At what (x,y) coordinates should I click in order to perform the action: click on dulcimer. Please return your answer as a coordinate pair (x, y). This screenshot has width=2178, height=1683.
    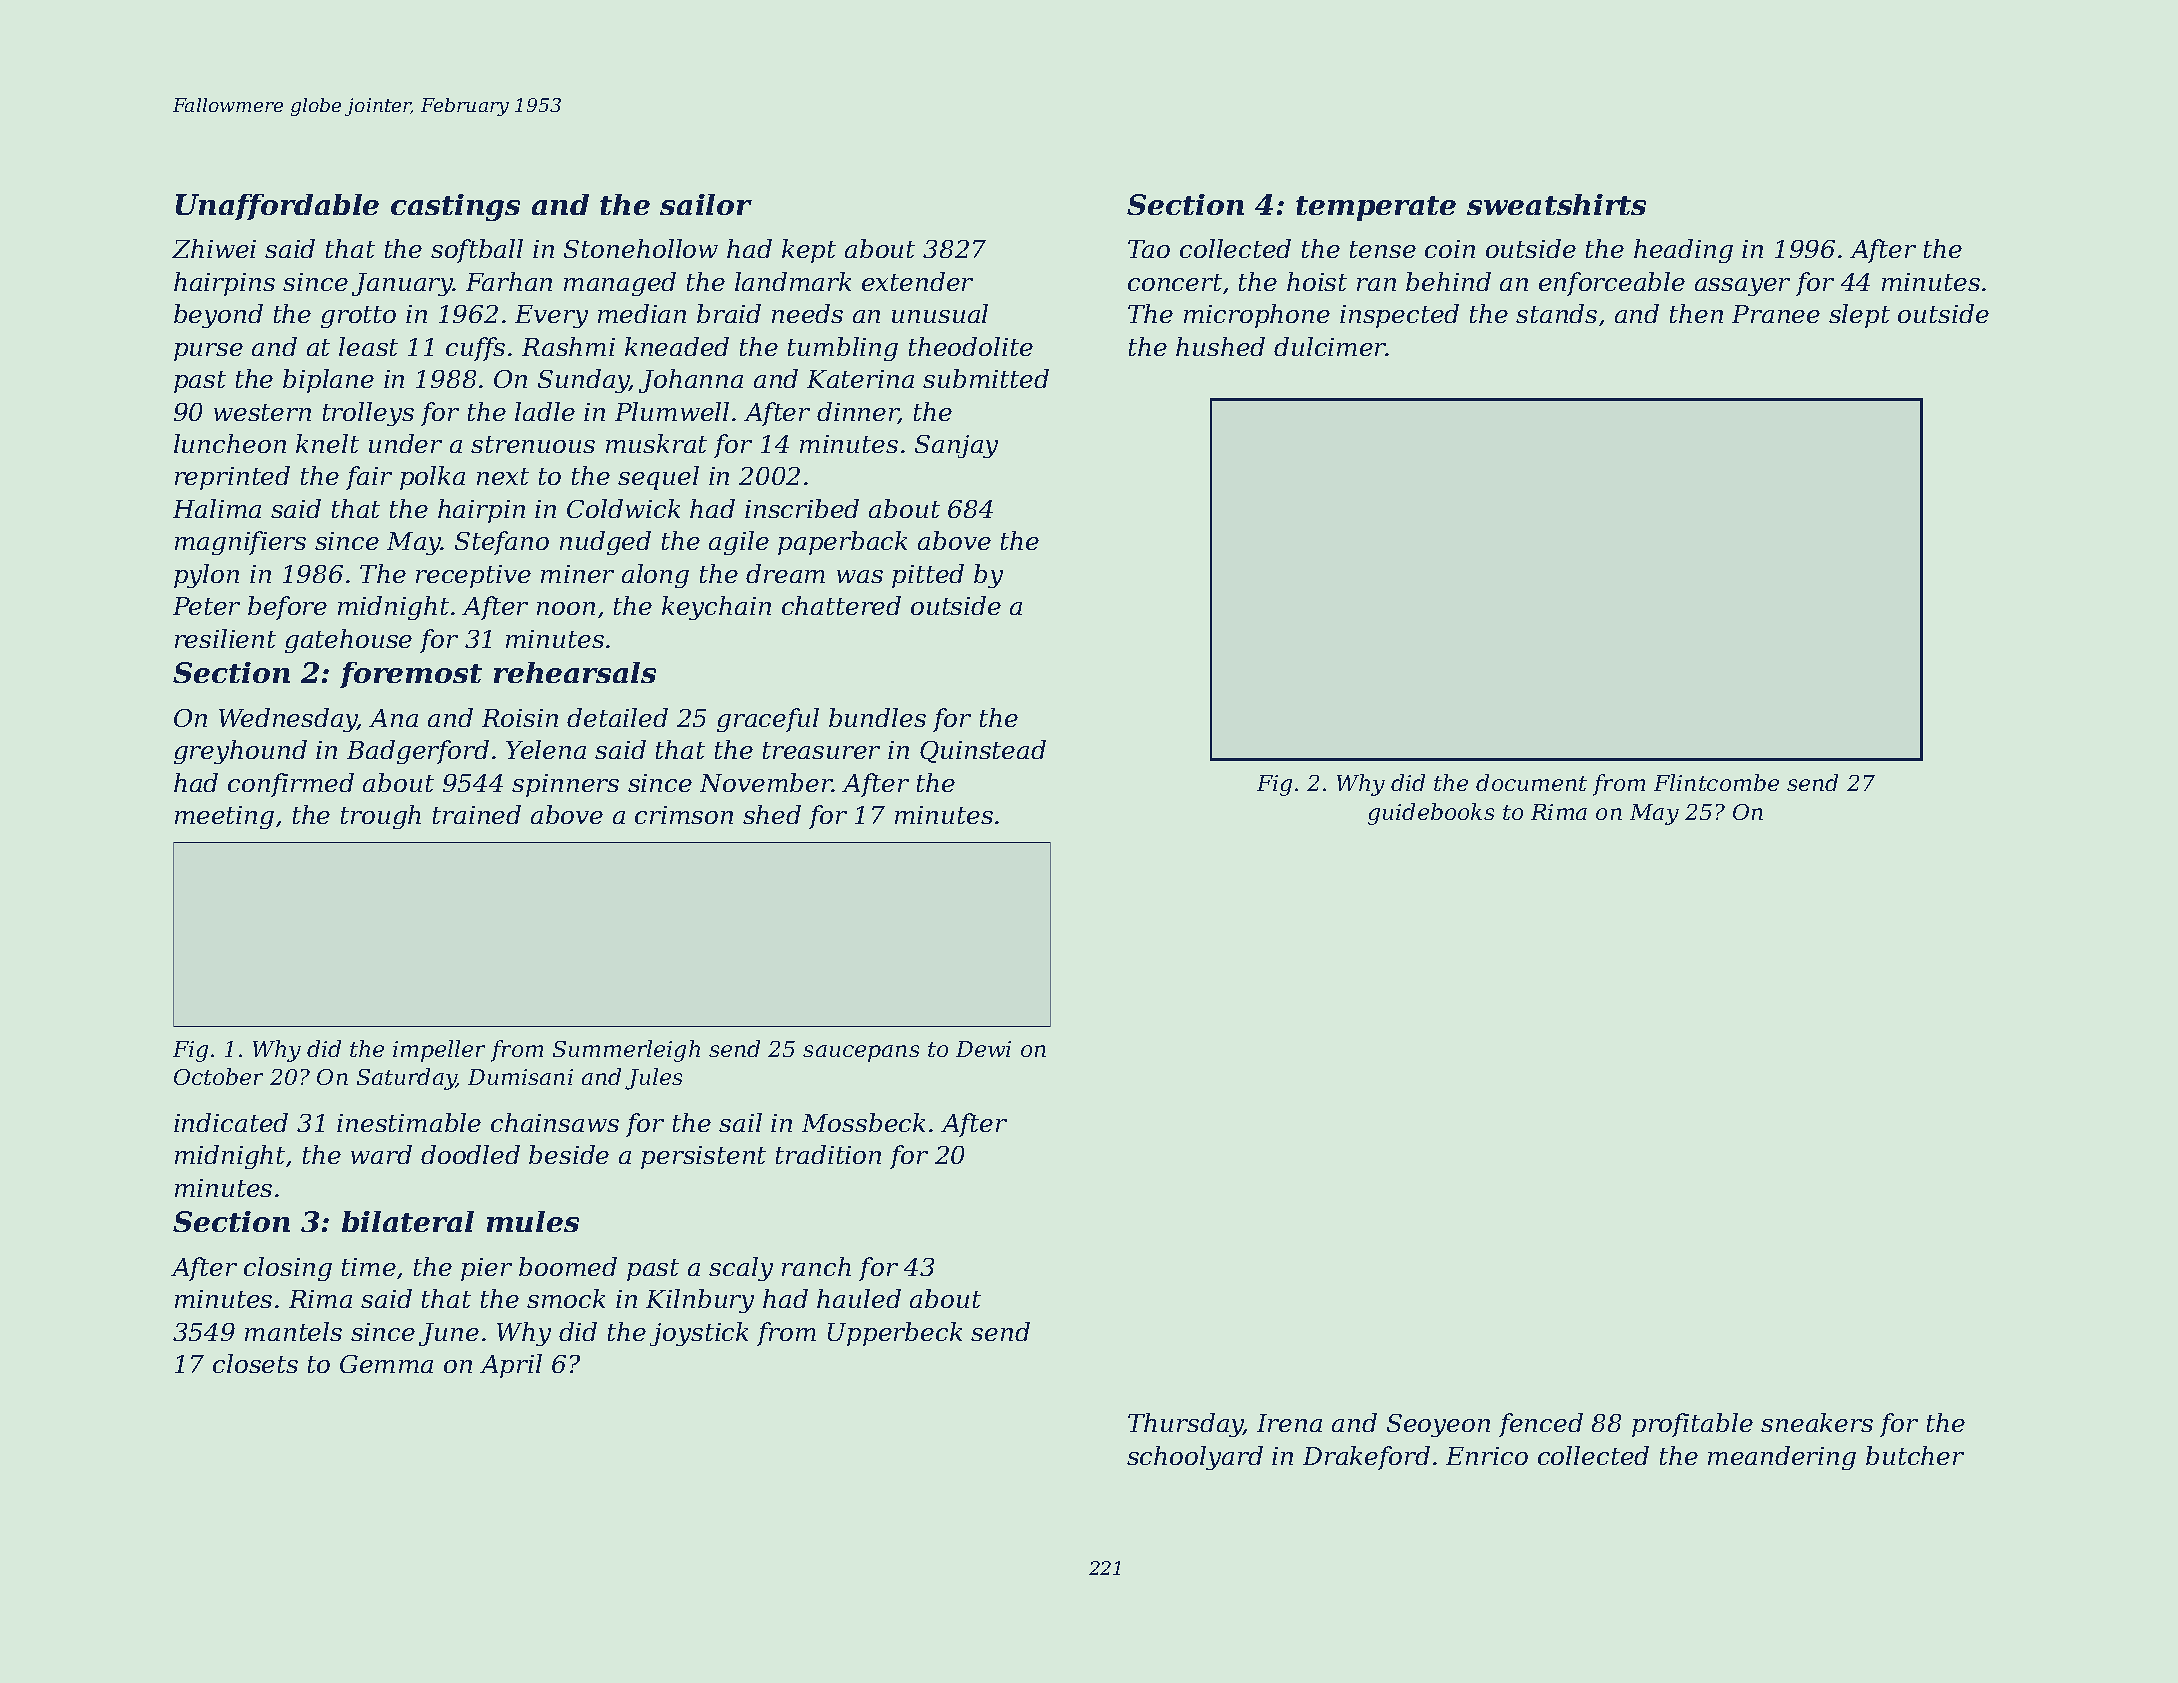
    Looking at the image, I should click on (1330, 346).
